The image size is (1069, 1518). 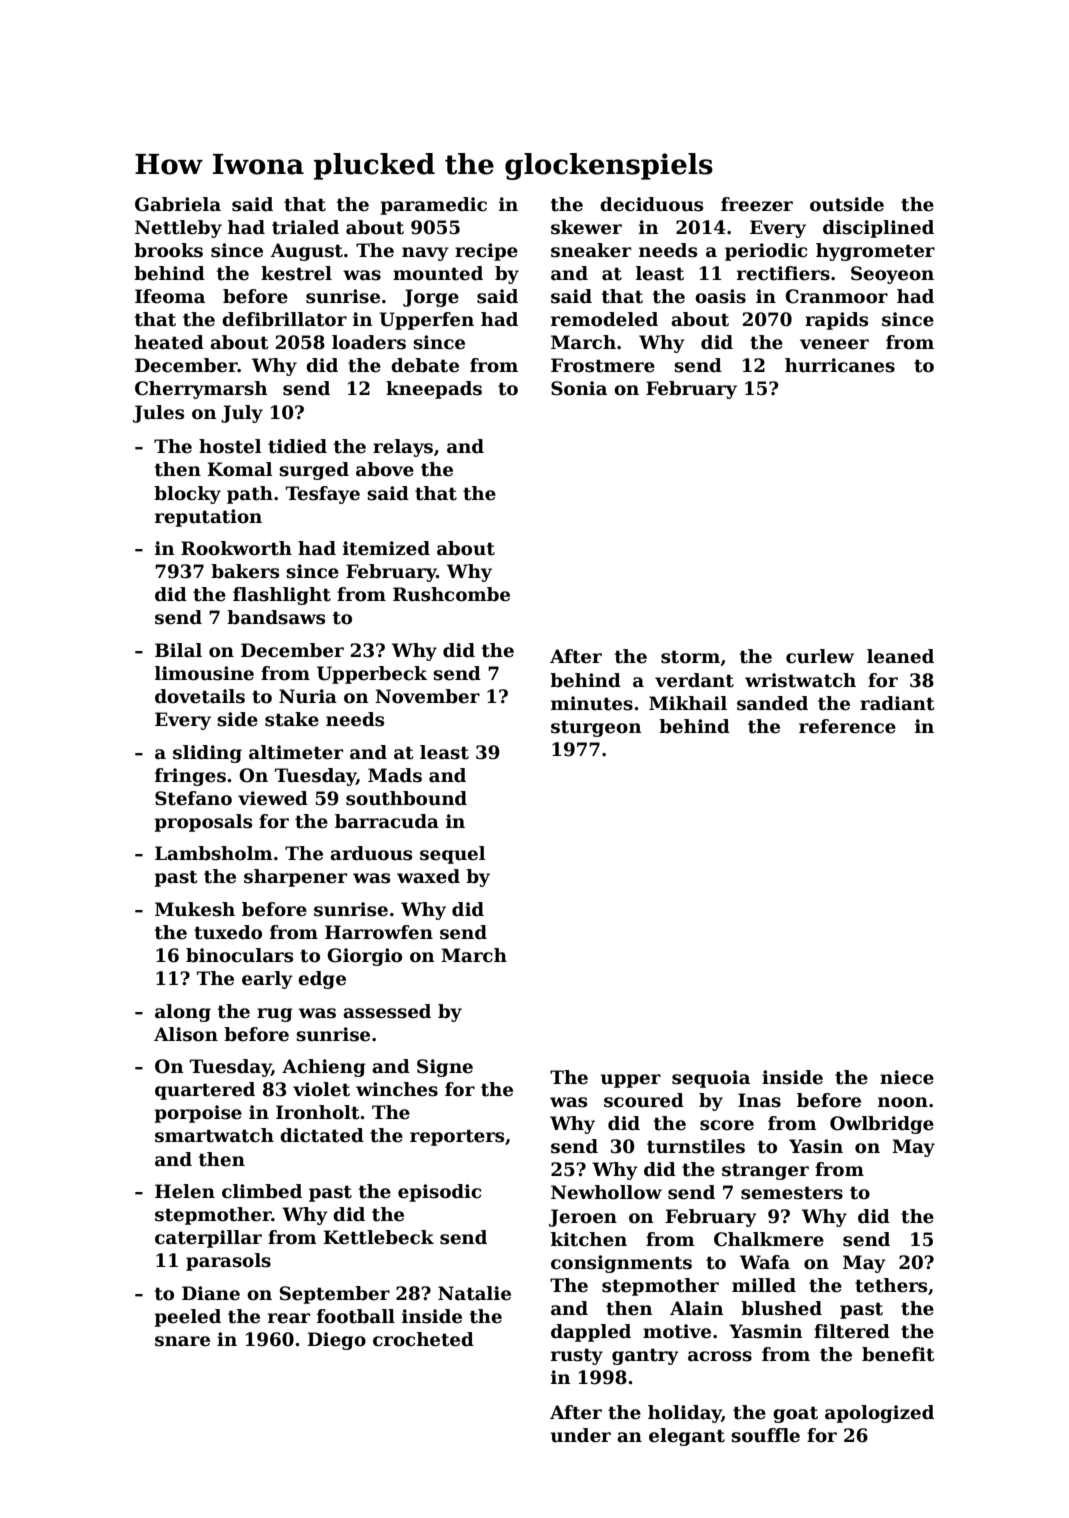 I want to click on leaned, so click(x=900, y=656).
